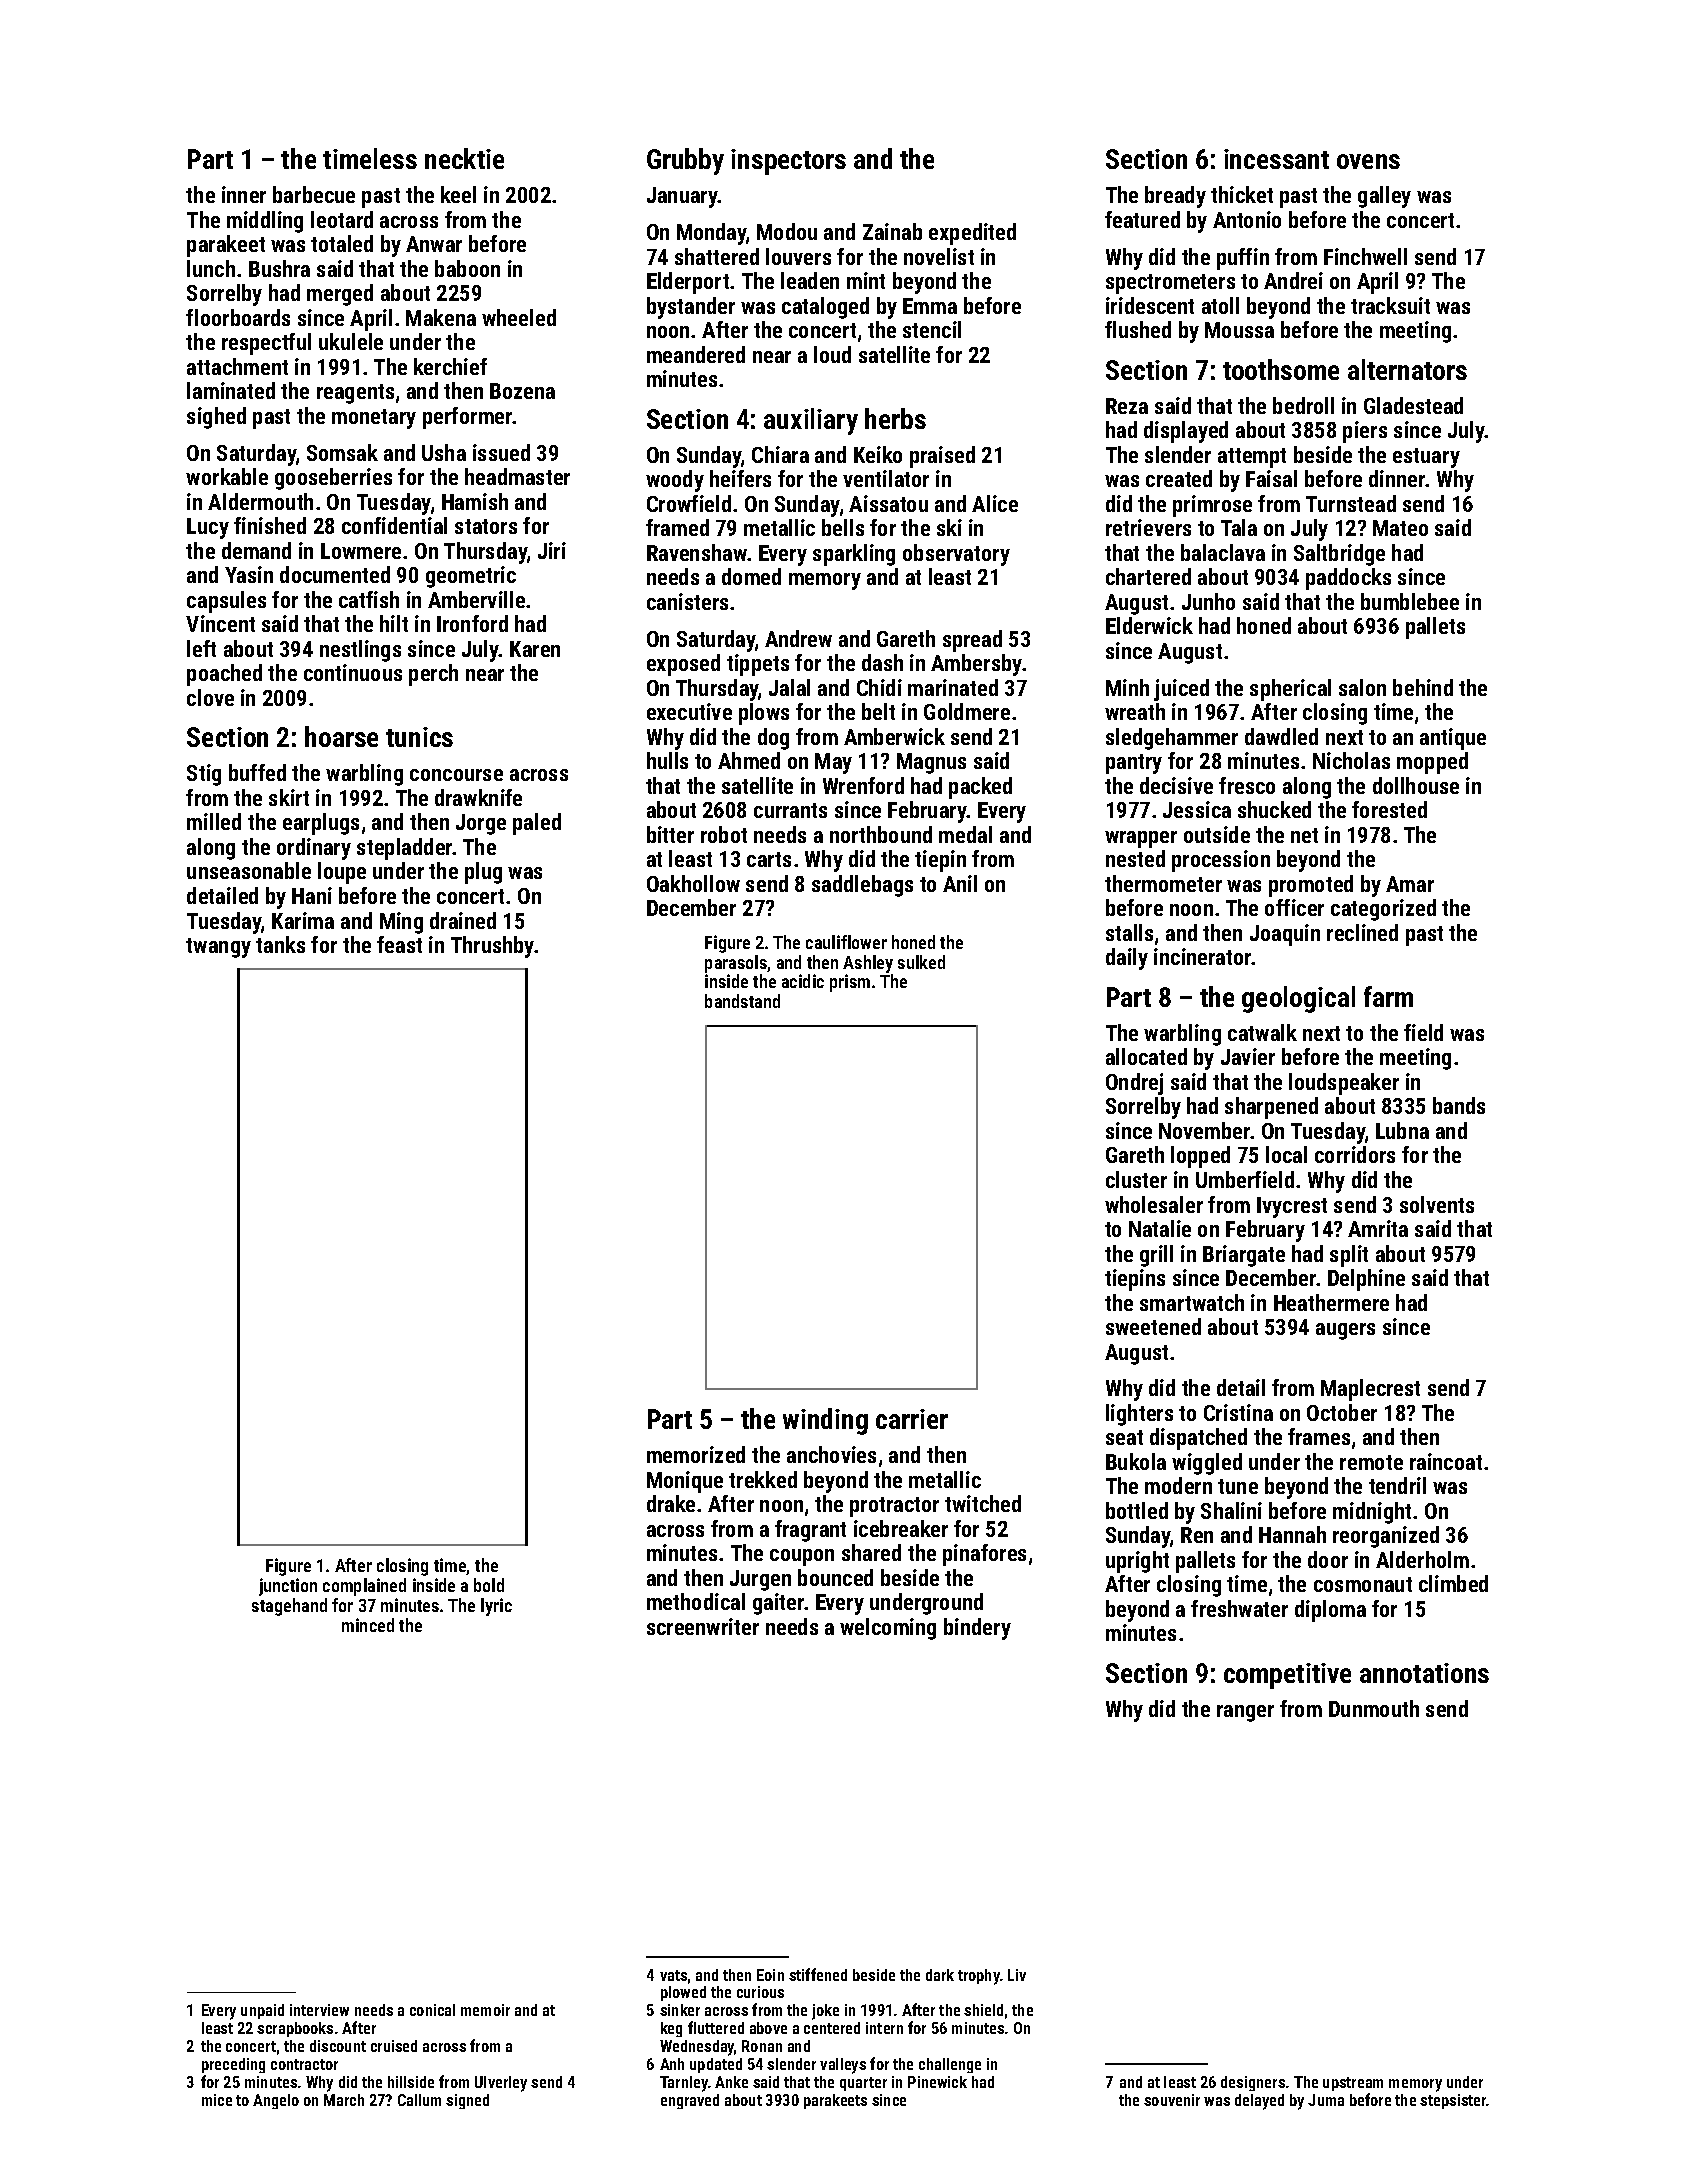 The width and height of the screenshot is (1683, 2178). What do you see at coordinates (671, 1503) in the screenshot?
I see `drake` at bounding box center [671, 1503].
